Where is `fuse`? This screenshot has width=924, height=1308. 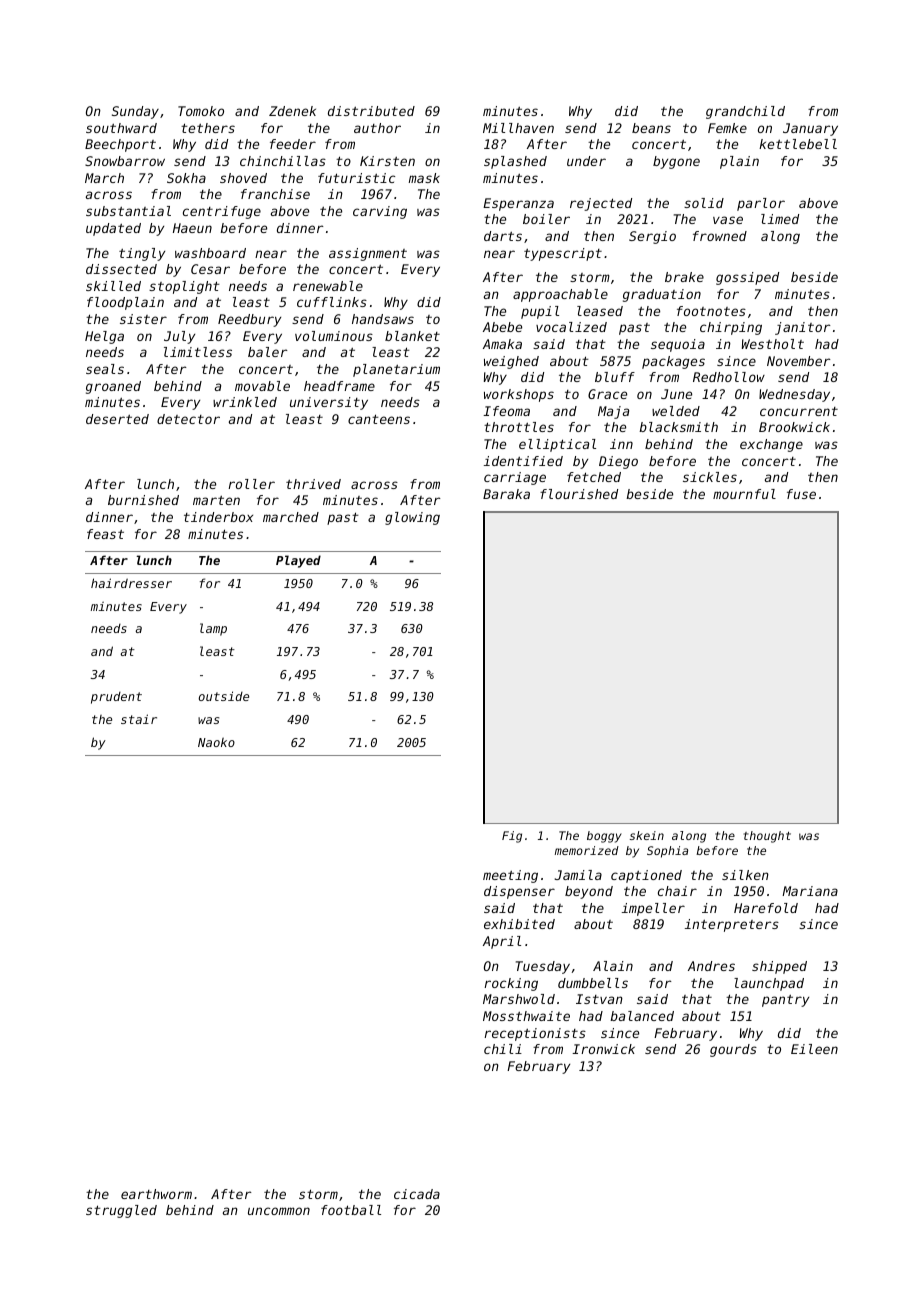 fuse is located at coordinates (801, 494).
